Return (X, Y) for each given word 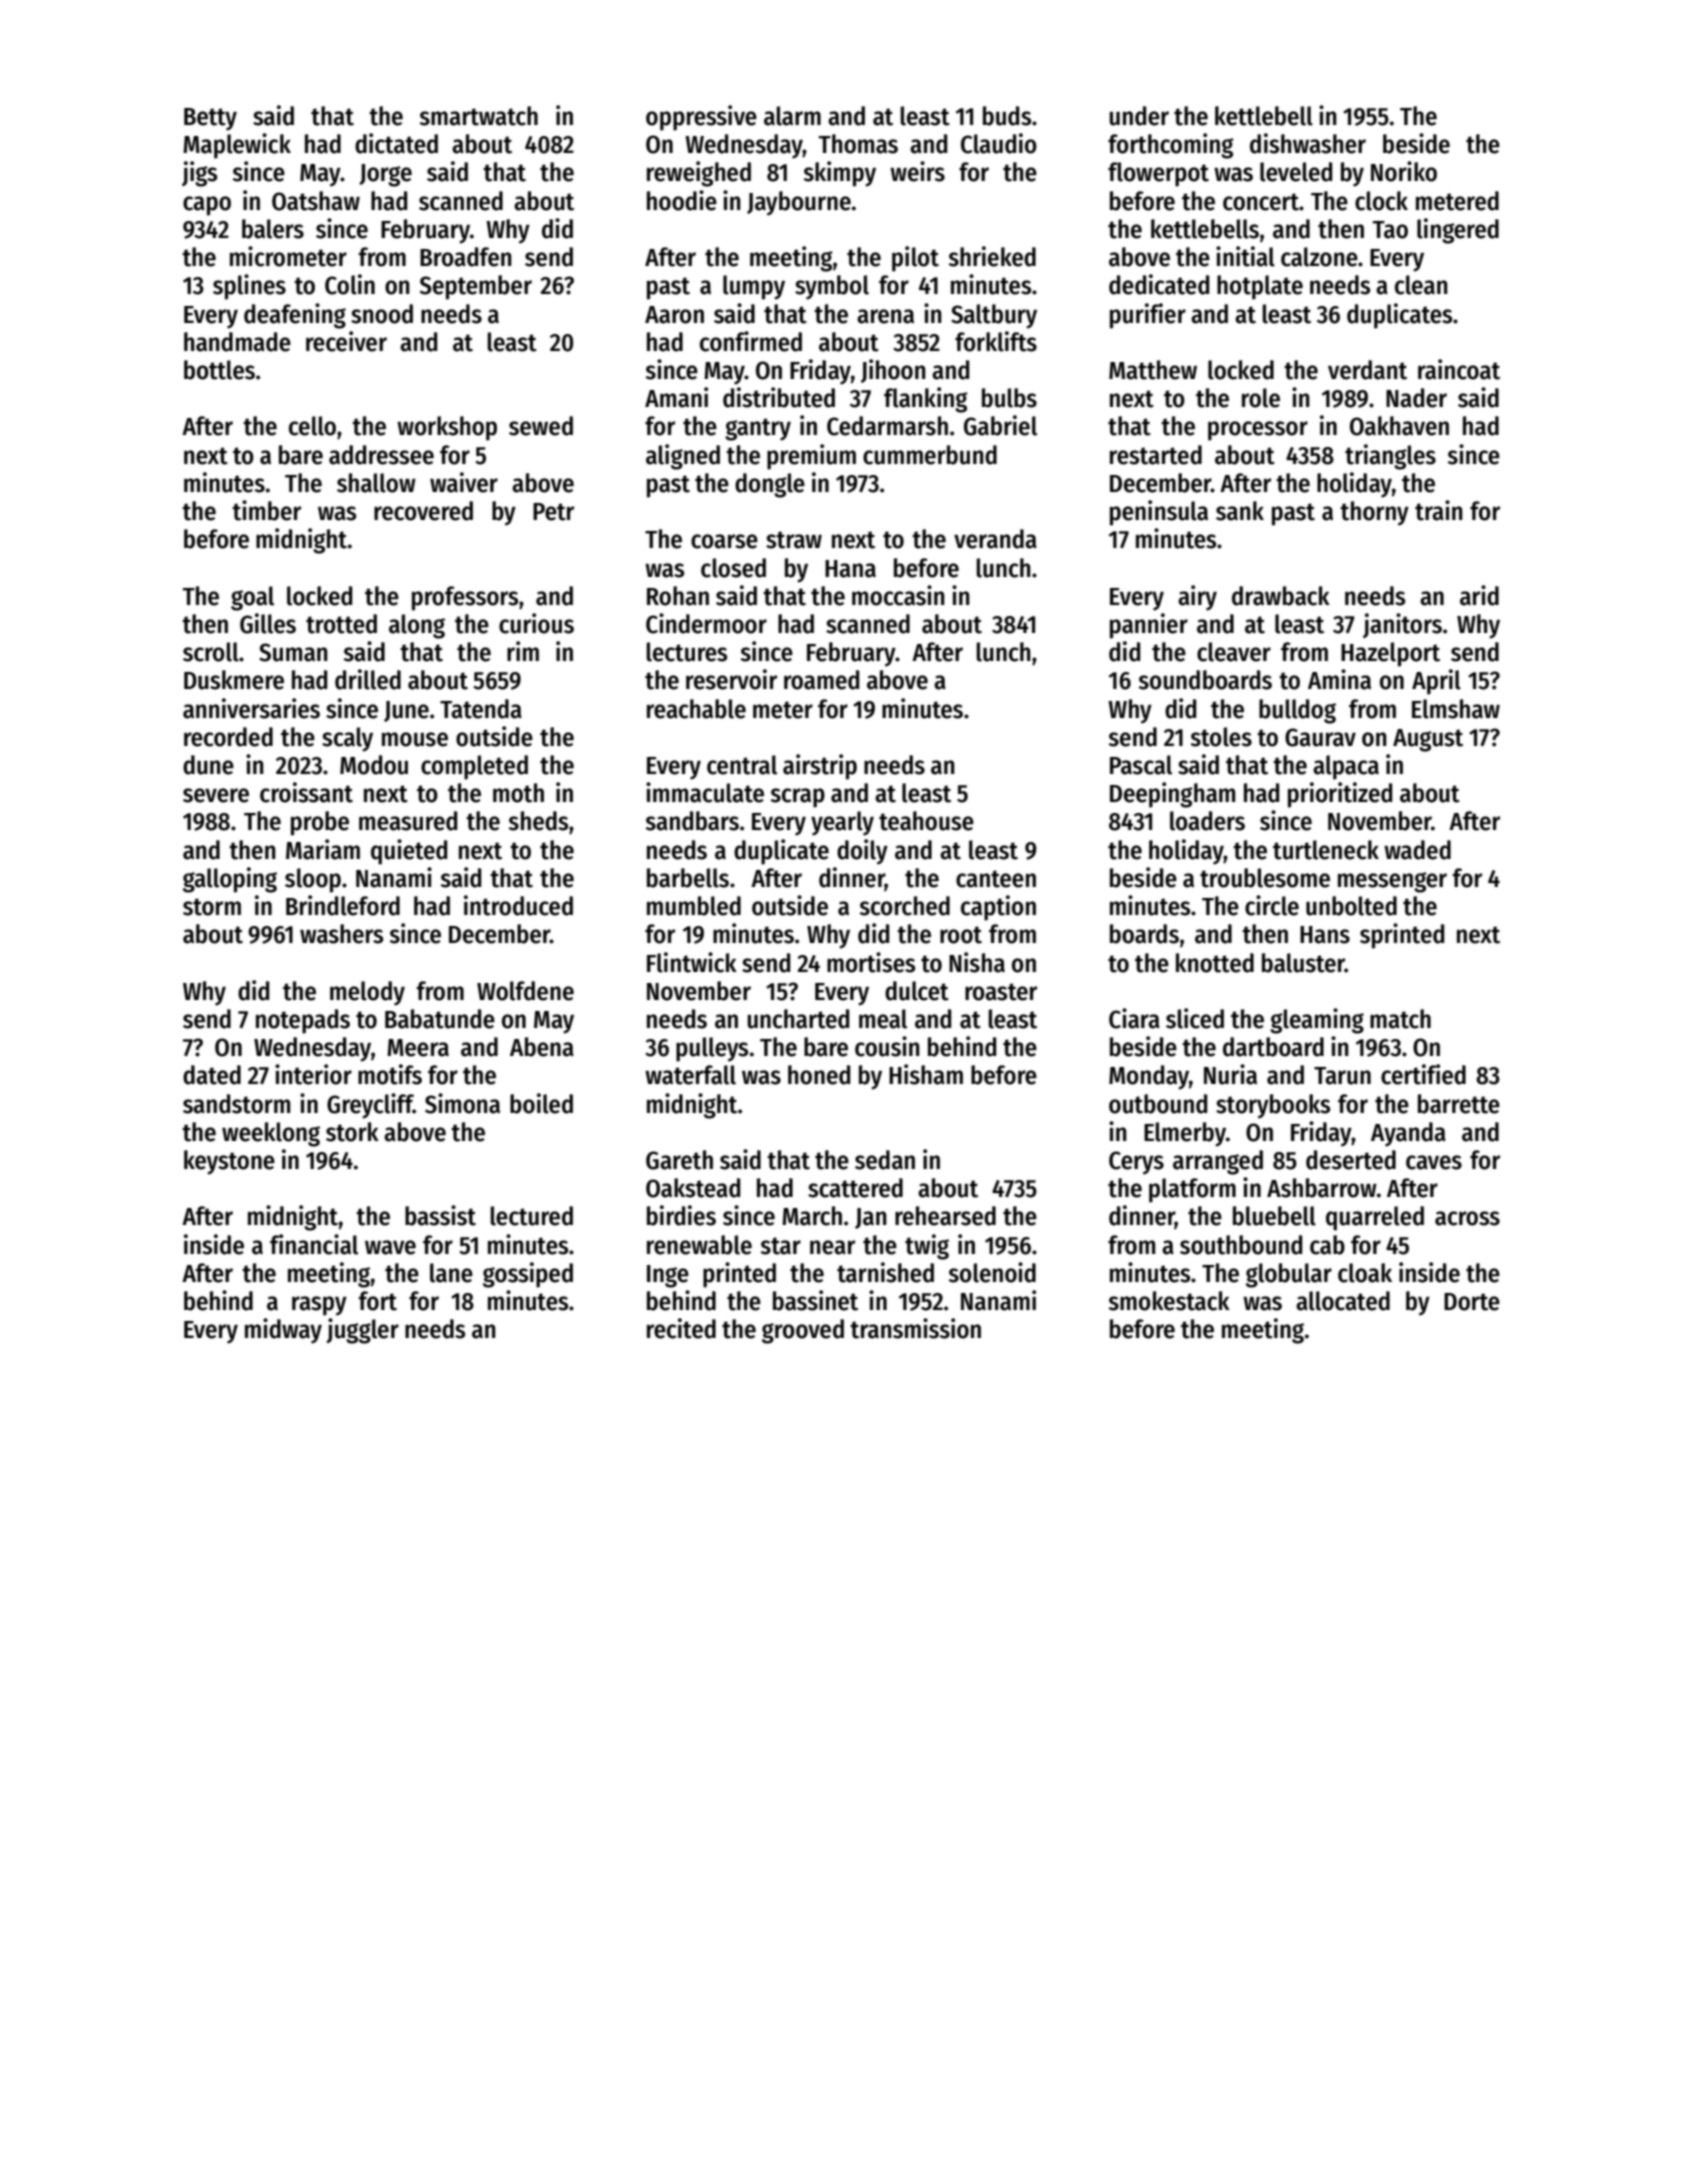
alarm (792, 116)
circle (1272, 905)
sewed (541, 426)
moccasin (898, 595)
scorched (905, 906)
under (1139, 116)
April (1436, 682)
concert (1261, 202)
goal (252, 598)
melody (367, 993)
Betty (210, 119)
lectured (531, 1216)
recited (681, 1328)
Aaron (674, 315)
